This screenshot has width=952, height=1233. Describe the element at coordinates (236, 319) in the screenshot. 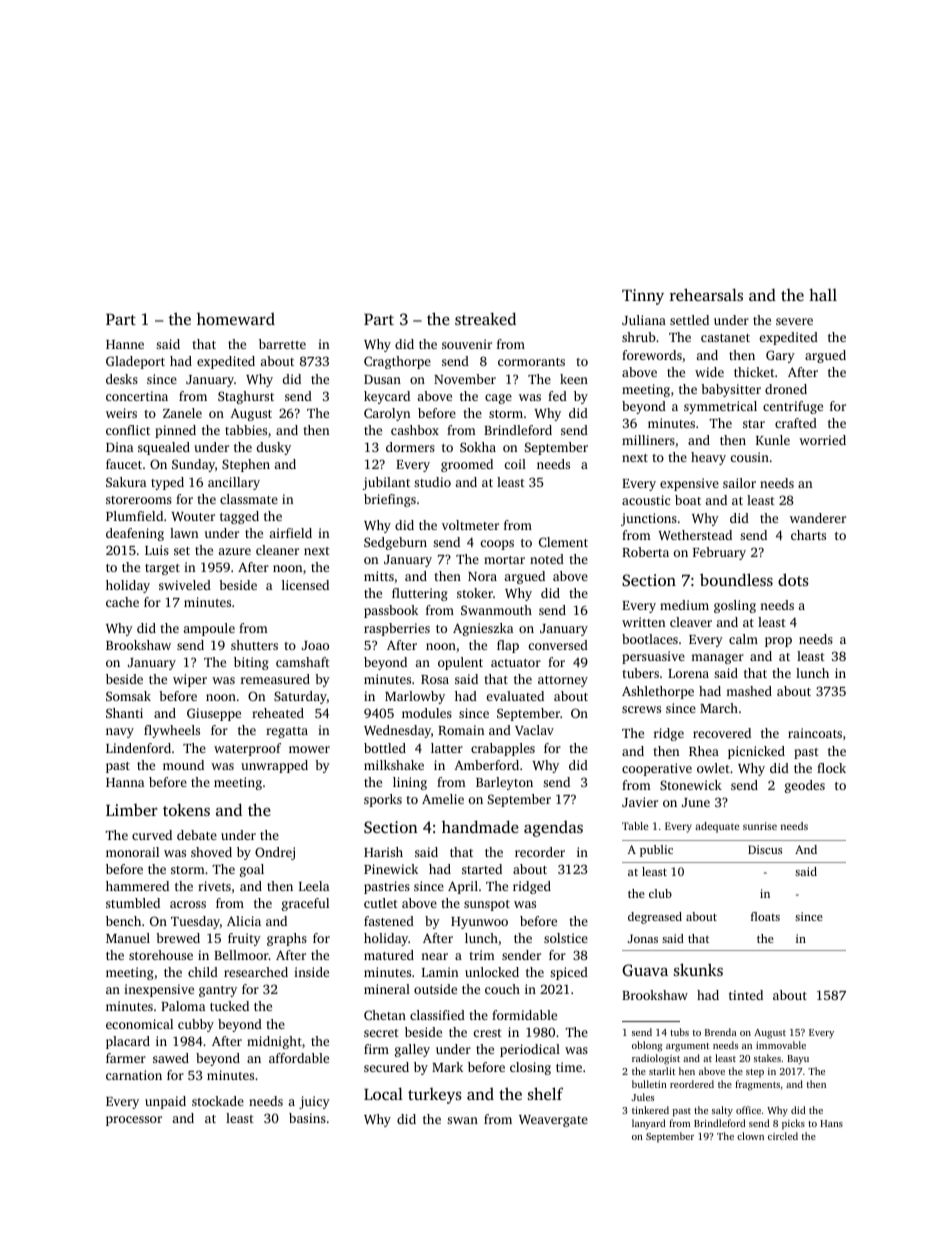

I see `homeward` at that location.
